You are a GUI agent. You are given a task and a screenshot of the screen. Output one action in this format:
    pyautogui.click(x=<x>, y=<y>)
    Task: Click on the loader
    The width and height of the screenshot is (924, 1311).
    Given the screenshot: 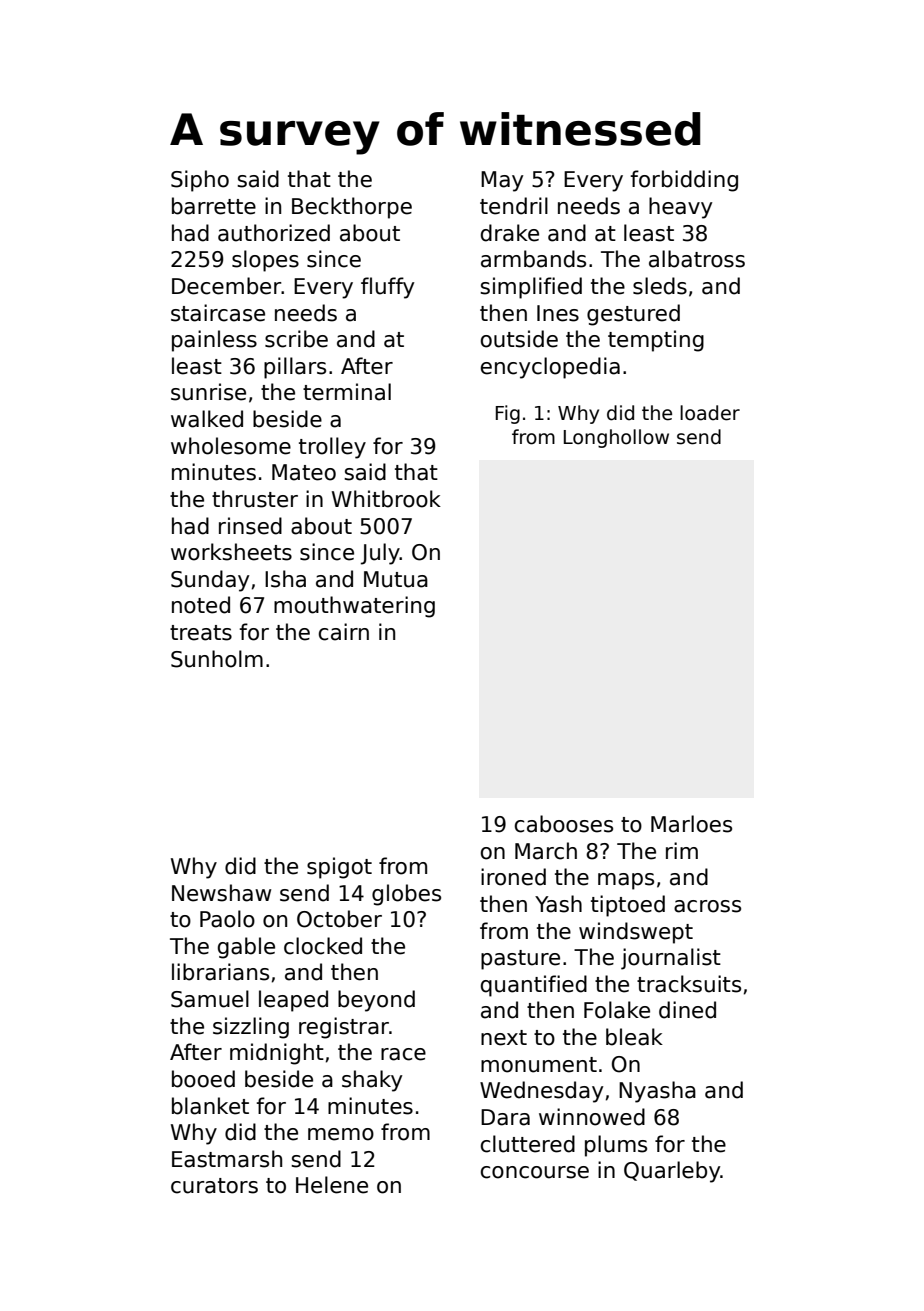 What is the action you would take?
    pyautogui.click(x=710, y=413)
